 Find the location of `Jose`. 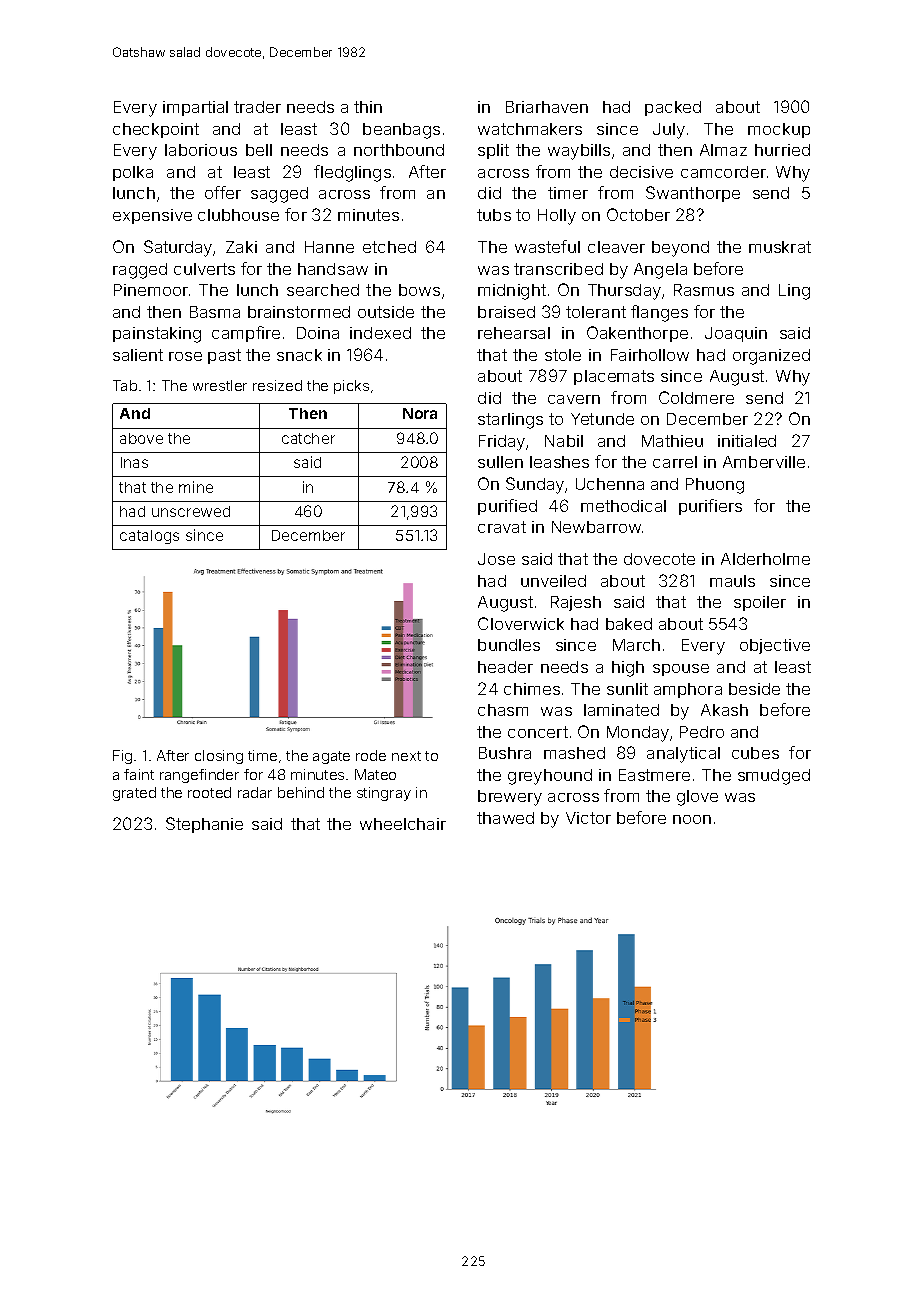

Jose is located at coordinates (496, 559).
